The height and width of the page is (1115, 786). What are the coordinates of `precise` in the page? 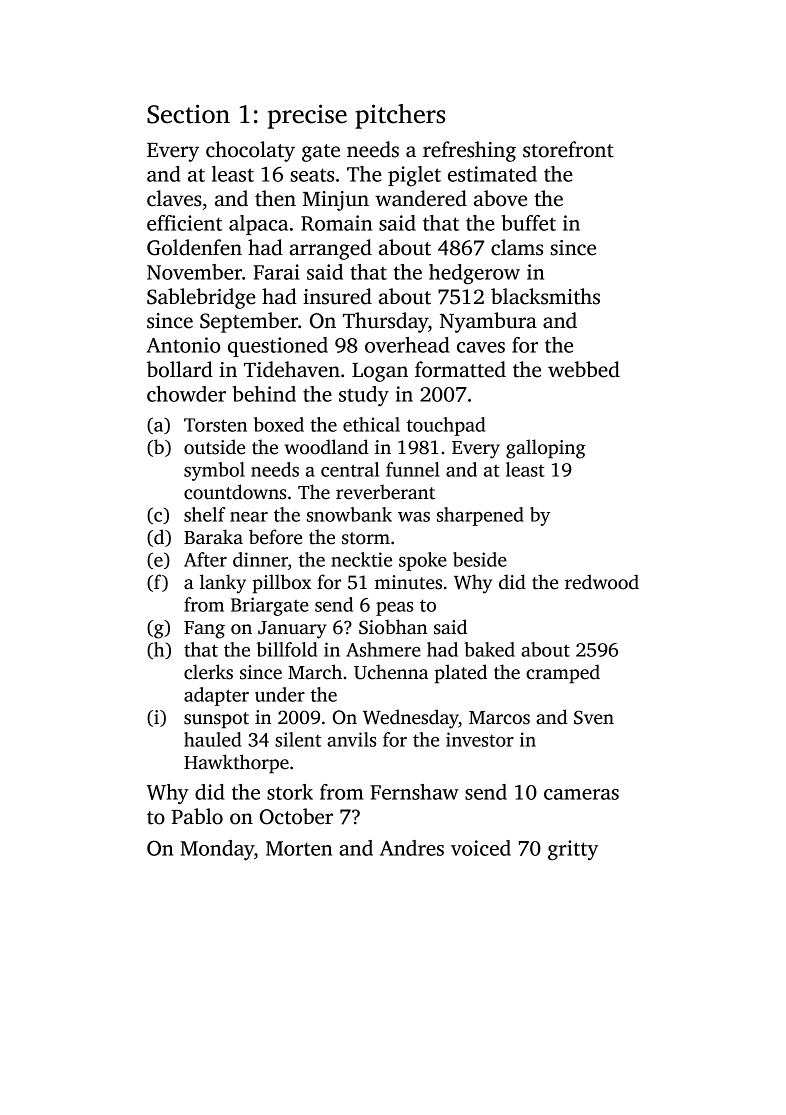 It's located at (307, 116).
